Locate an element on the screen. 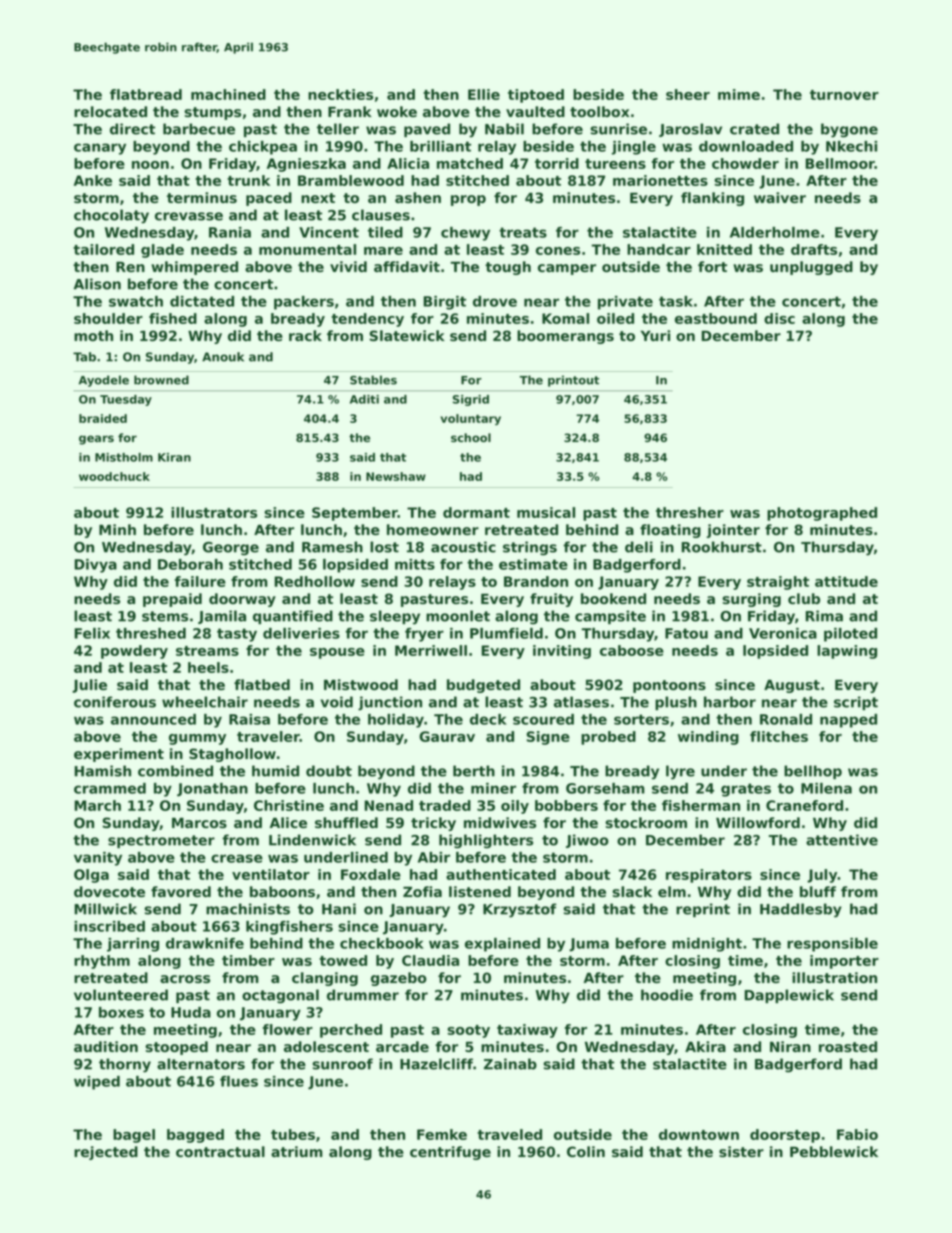 The height and width of the screenshot is (1233, 952). boomerangs is located at coordinates (565, 337).
